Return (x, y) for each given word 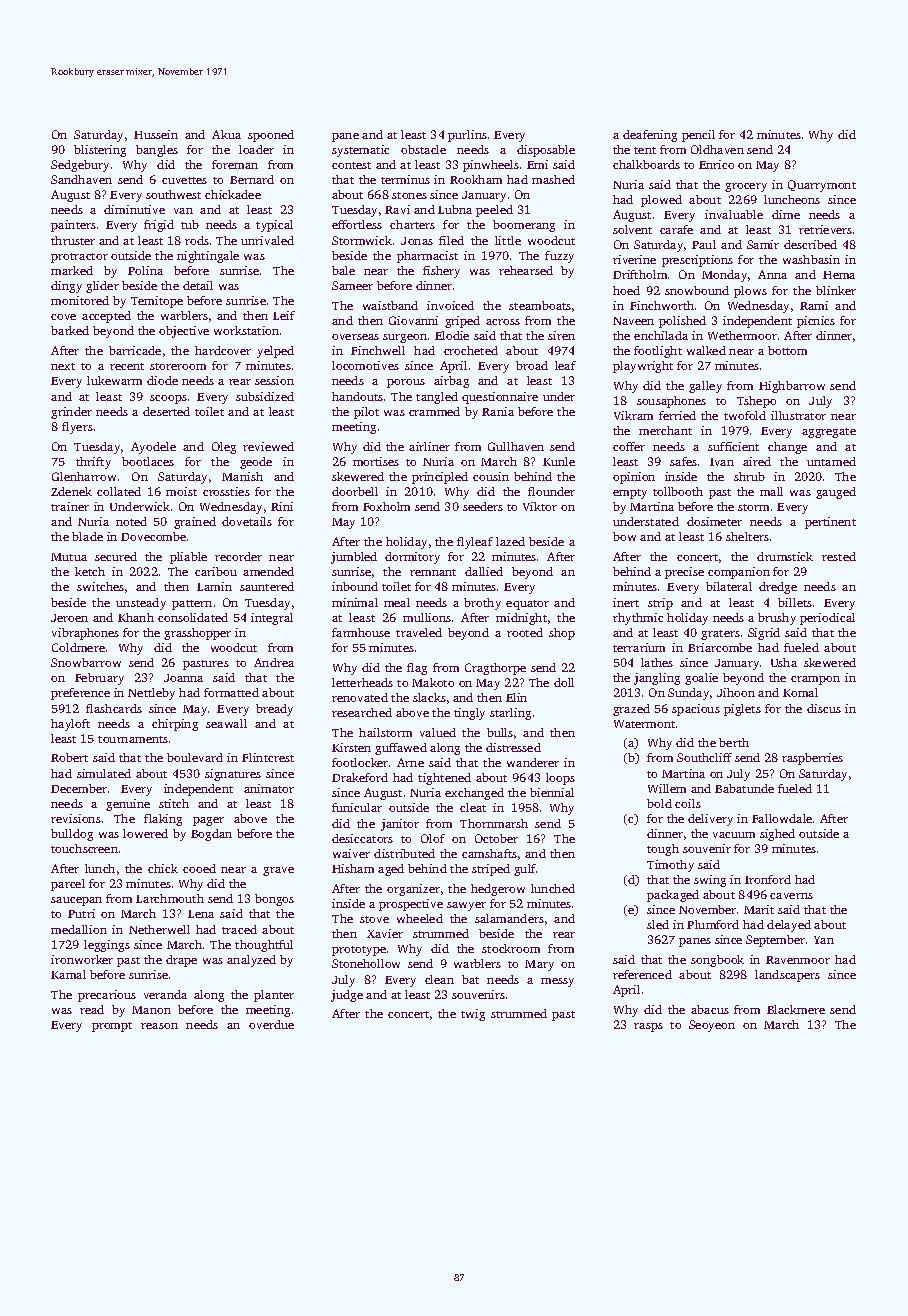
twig (473, 1015)
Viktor (540, 506)
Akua (226, 134)
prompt (112, 1027)
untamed (831, 461)
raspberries (812, 759)
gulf (525, 870)
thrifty (93, 463)
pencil (698, 136)
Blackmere (796, 1009)
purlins (467, 136)
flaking (163, 820)
